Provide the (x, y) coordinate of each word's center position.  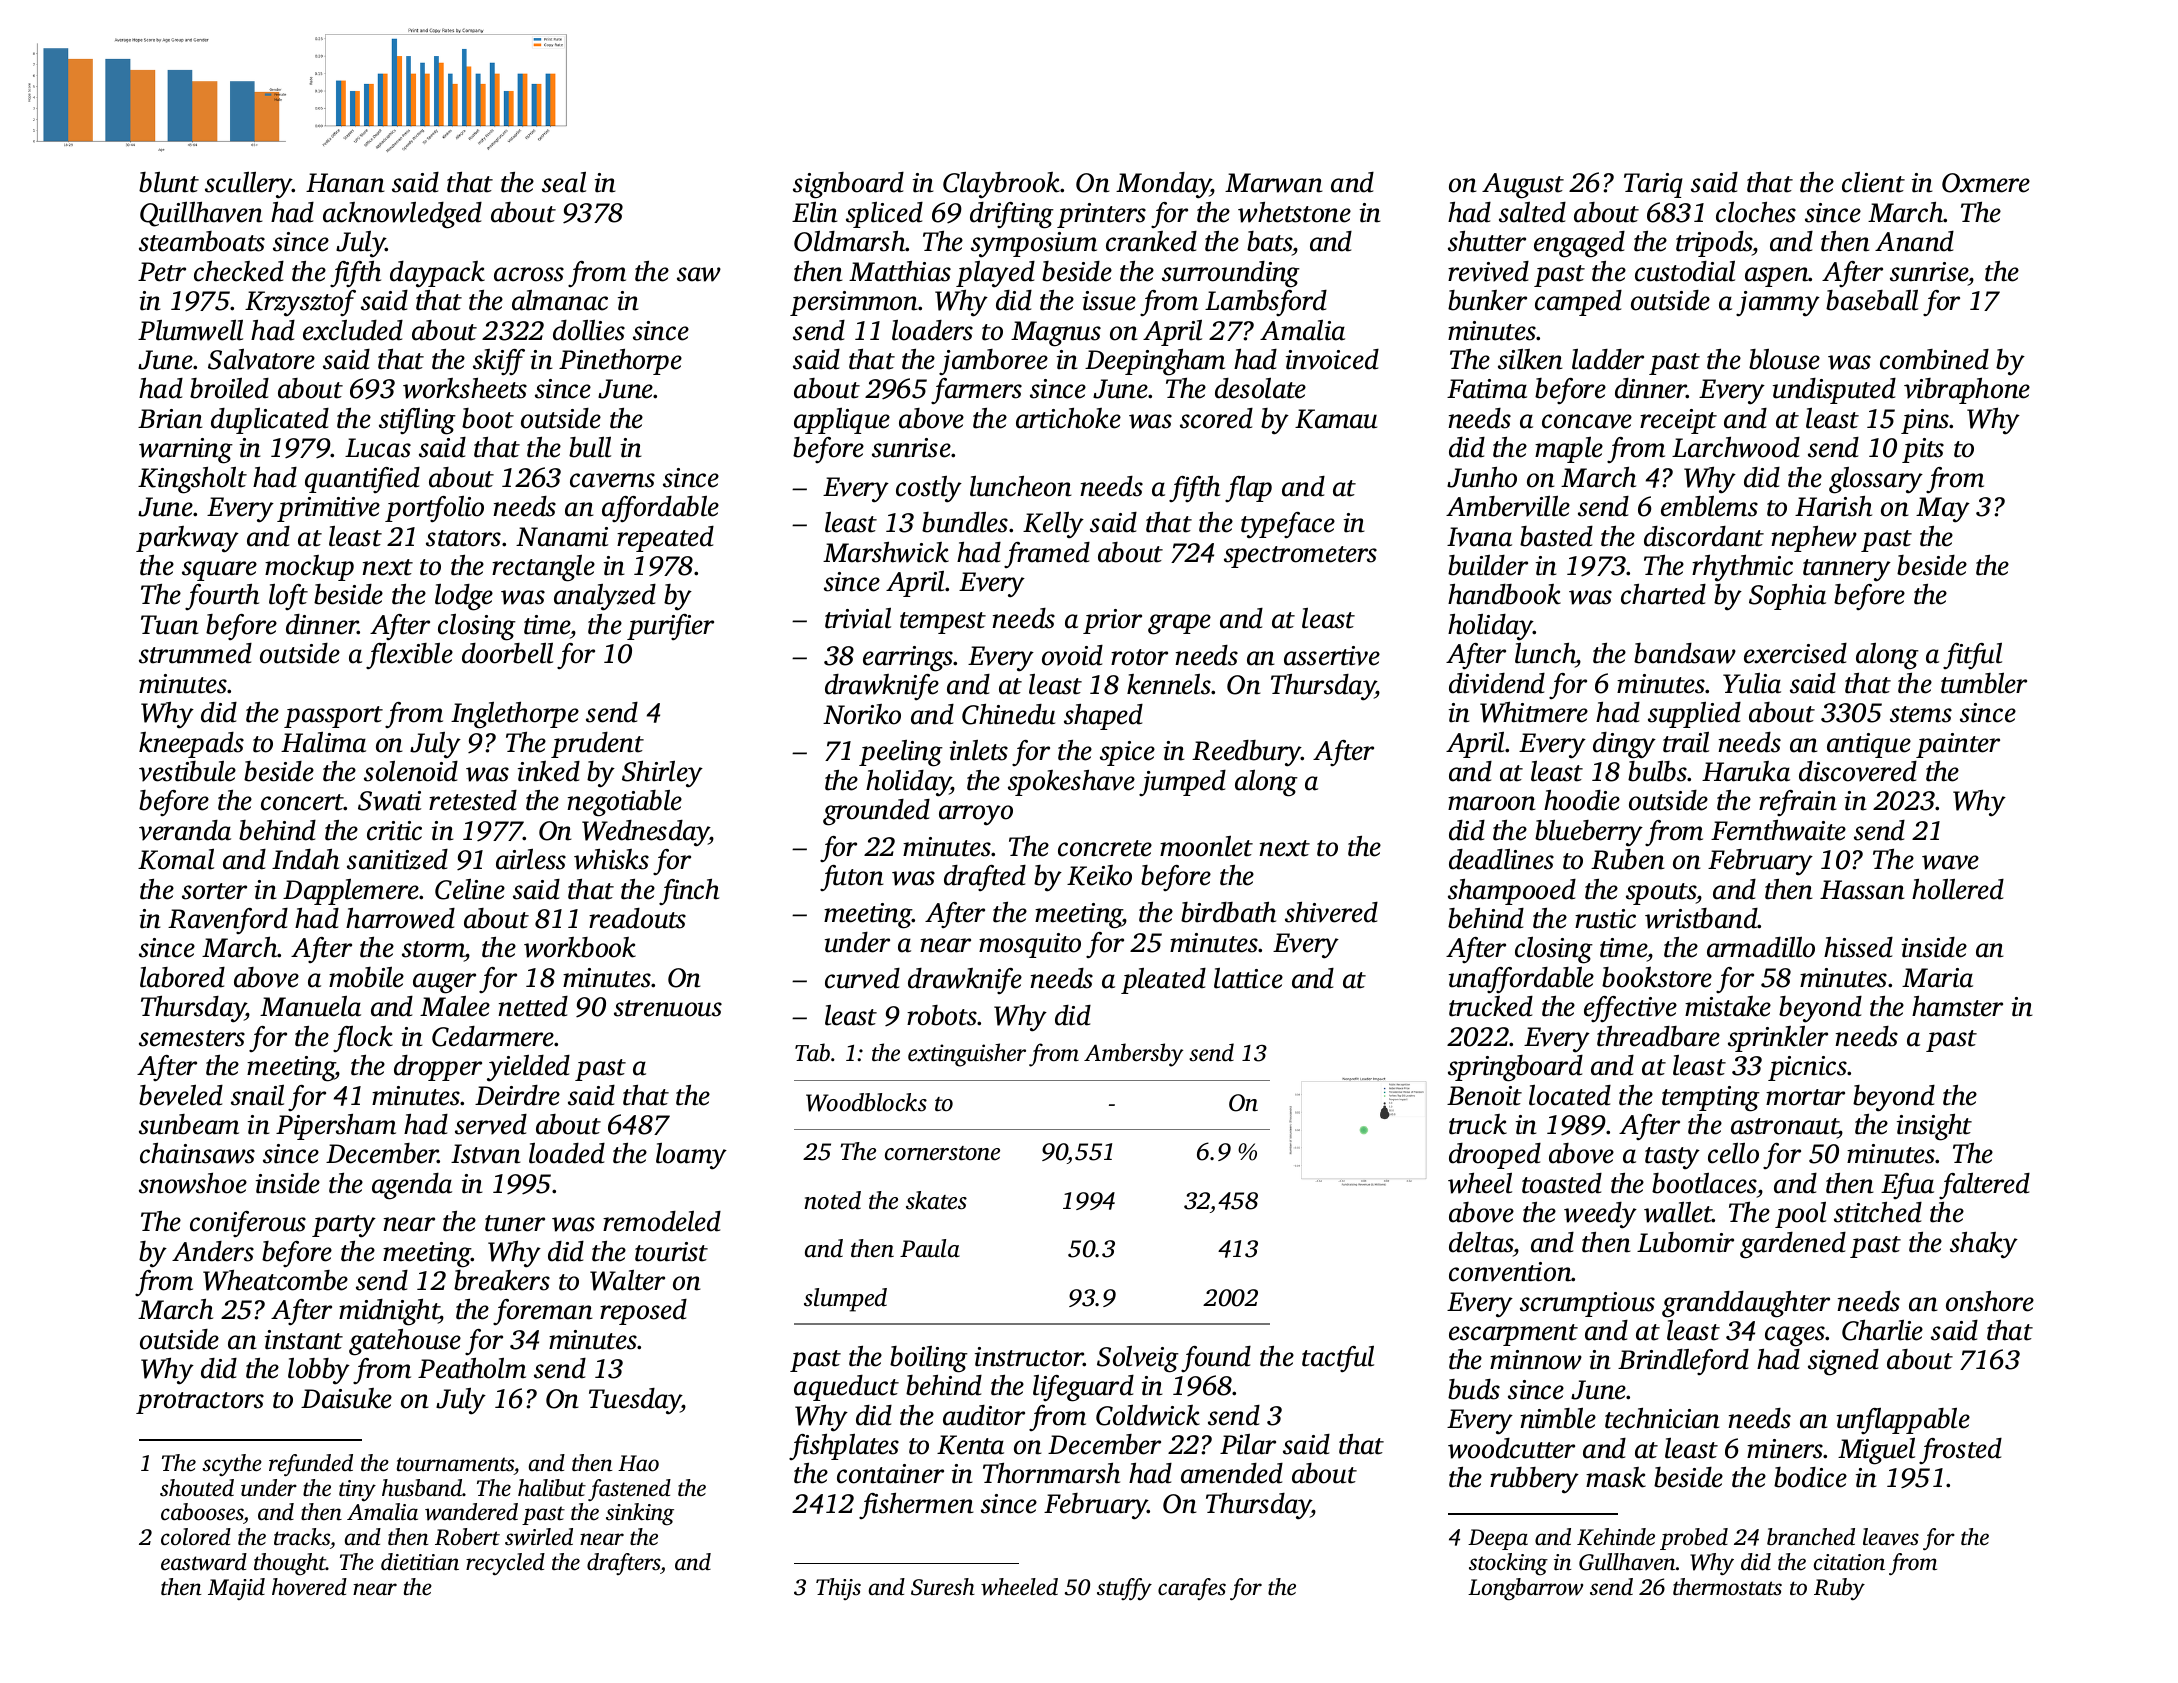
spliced (884, 215)
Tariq (1653, 185)
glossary (1876, 480)
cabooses (202, 1512)
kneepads (191, 745)
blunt (169, 182)
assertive (1332, 656)
